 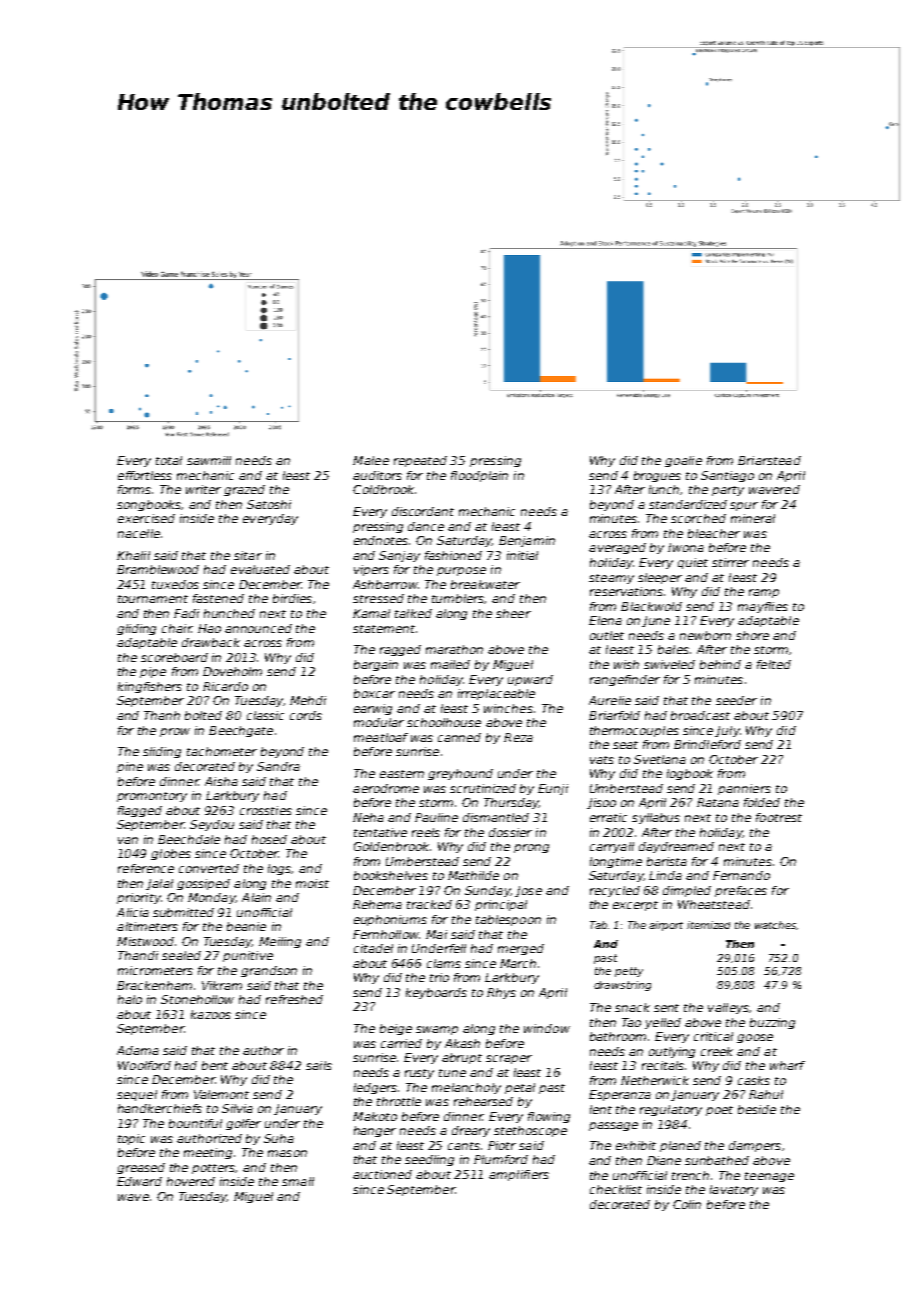 What do you see at coordinates (607, 635) in the screenshot?
I see `outlet` at bounding box center [607, 635].
